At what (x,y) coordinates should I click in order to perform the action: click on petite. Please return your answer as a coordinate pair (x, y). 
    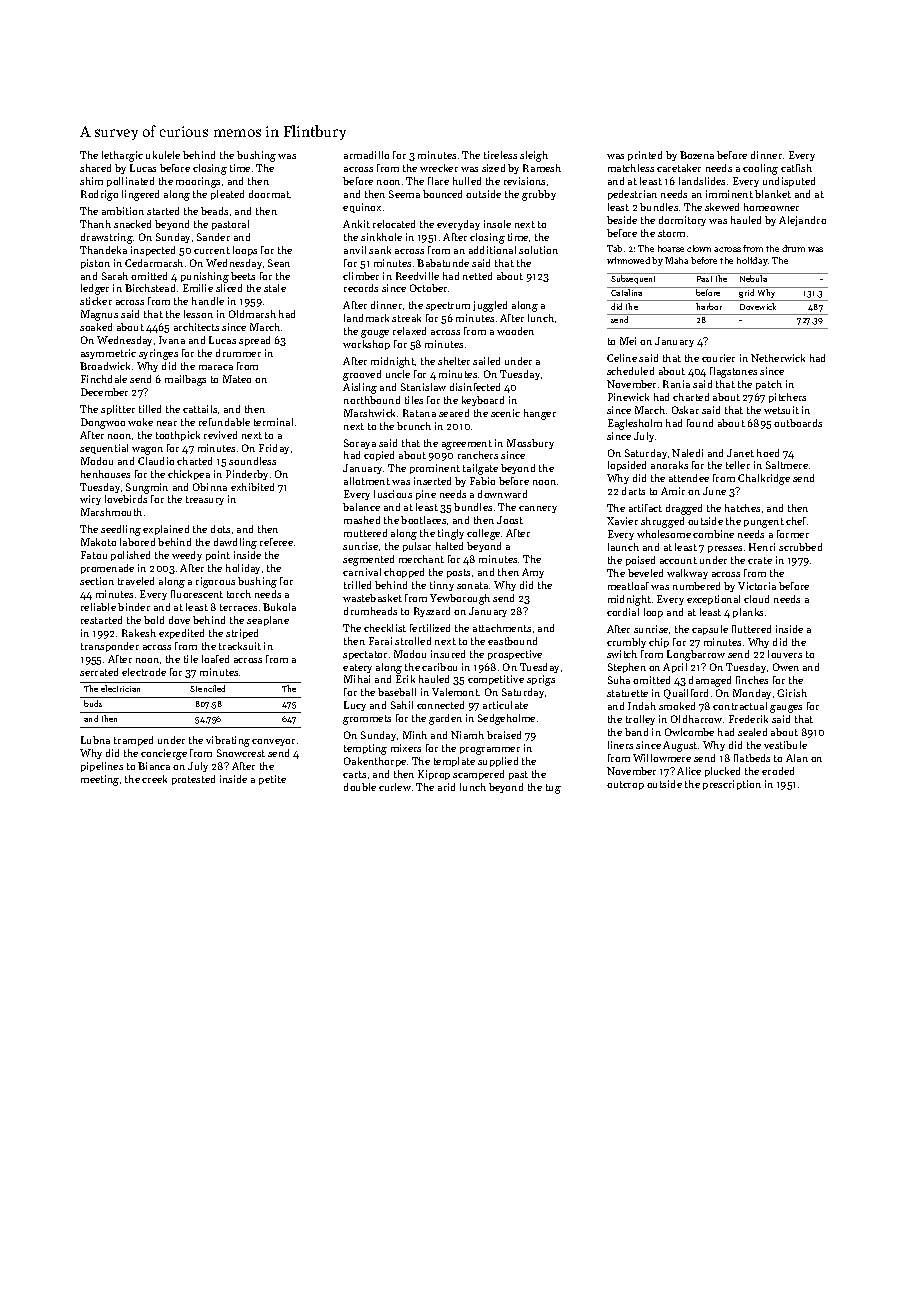
    Looking at the image, I should click on (272, 780).
